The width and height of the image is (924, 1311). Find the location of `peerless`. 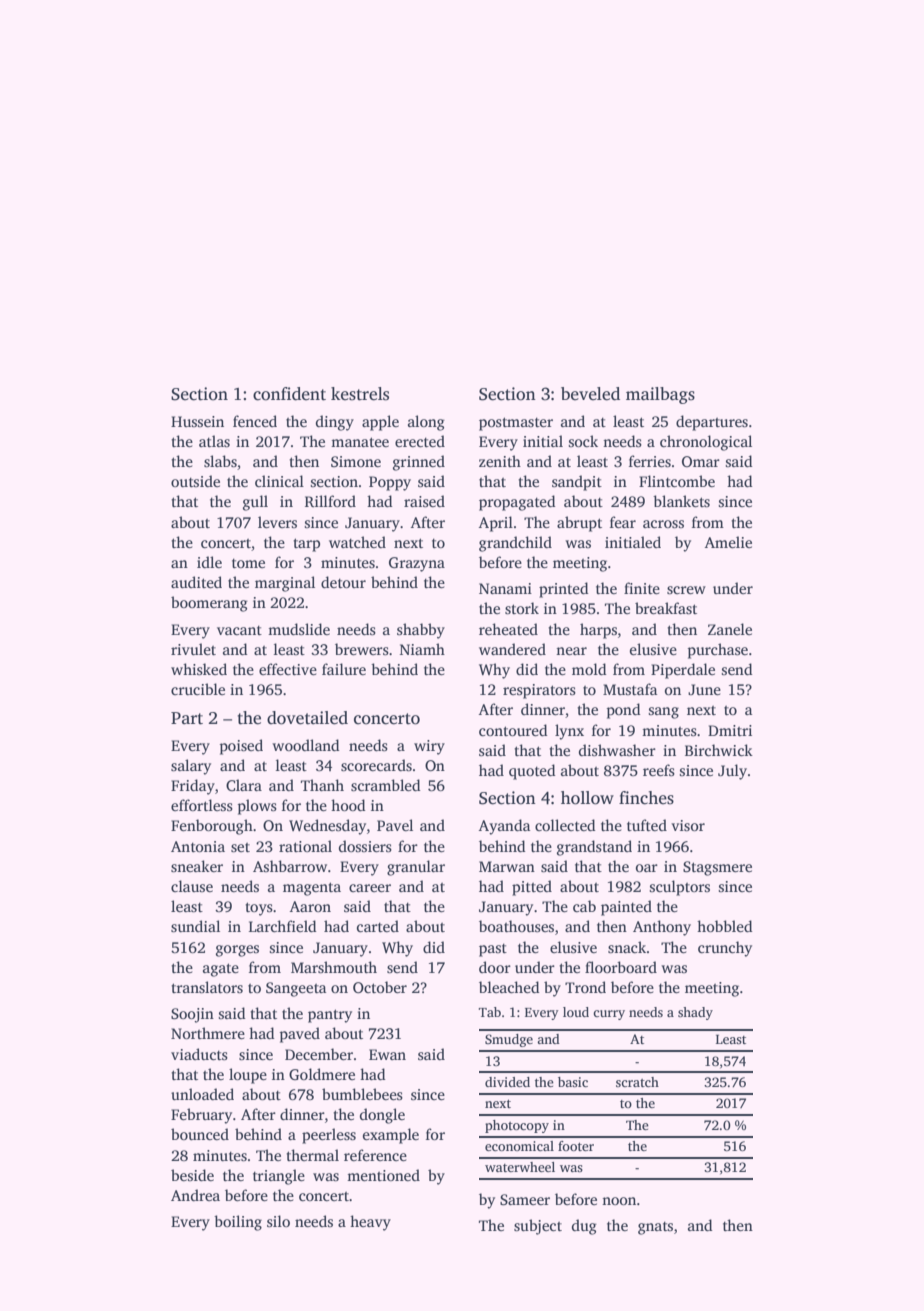

peerless is located at coordinates (329, 1136).
